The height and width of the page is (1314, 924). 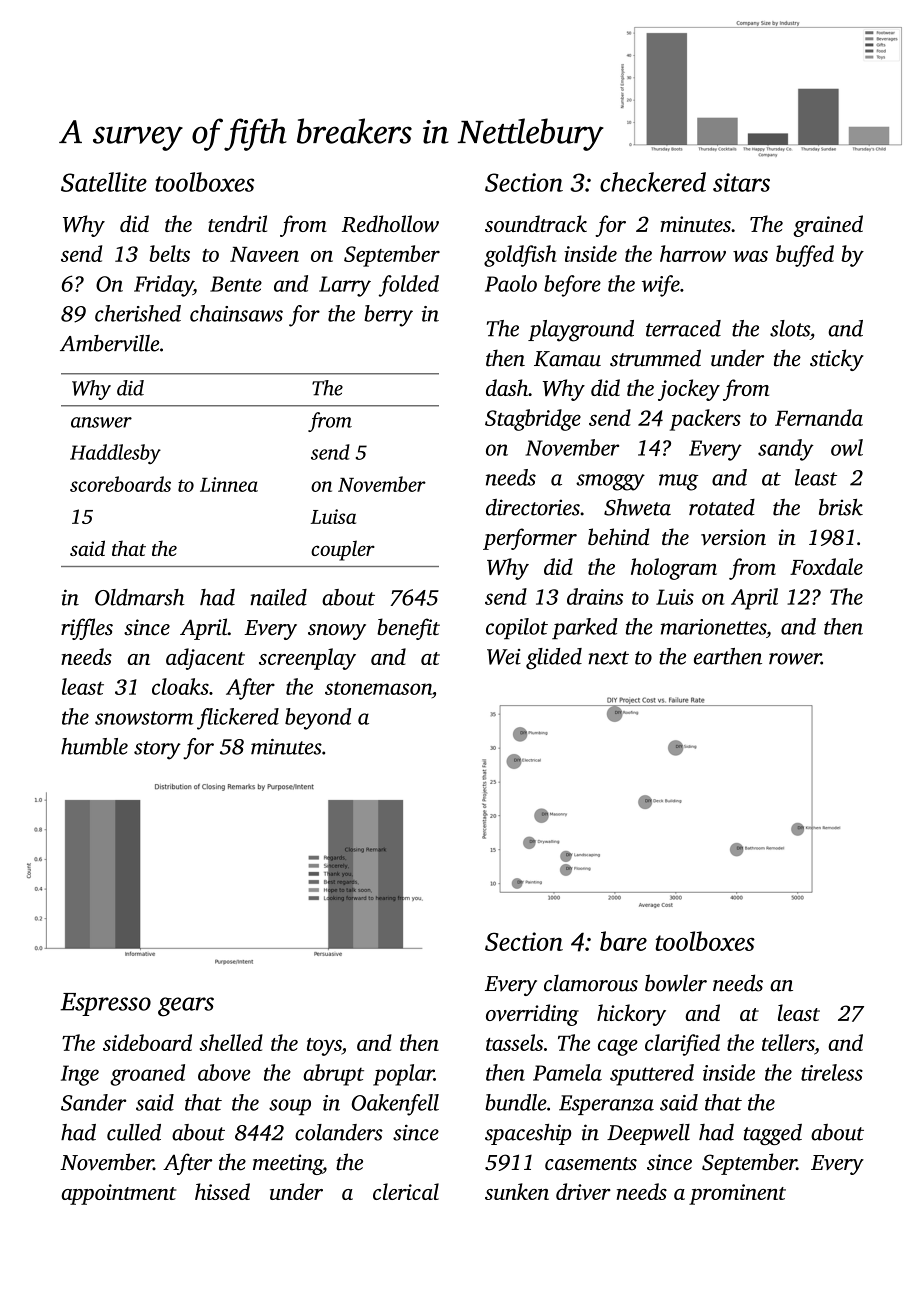 I want to click on harrow, so click(x=693, y=253).
